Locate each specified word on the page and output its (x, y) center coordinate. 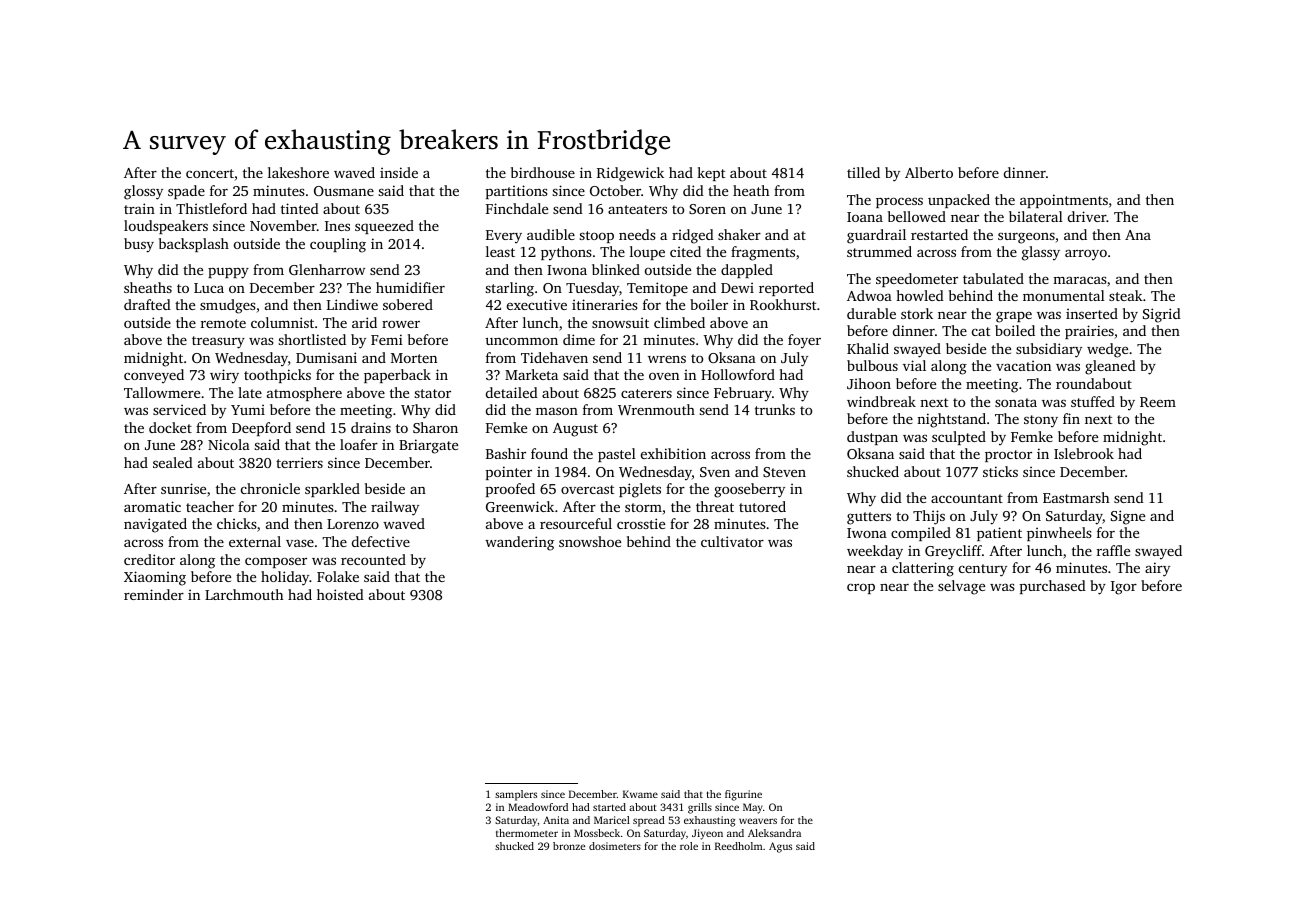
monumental (1064, 295)
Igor (1124, 588)
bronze (569, 846)
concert (210, 173)
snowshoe (590, 541)
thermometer (527, 833)
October (615, 190)
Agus (780, 847)
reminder (154, 594)
